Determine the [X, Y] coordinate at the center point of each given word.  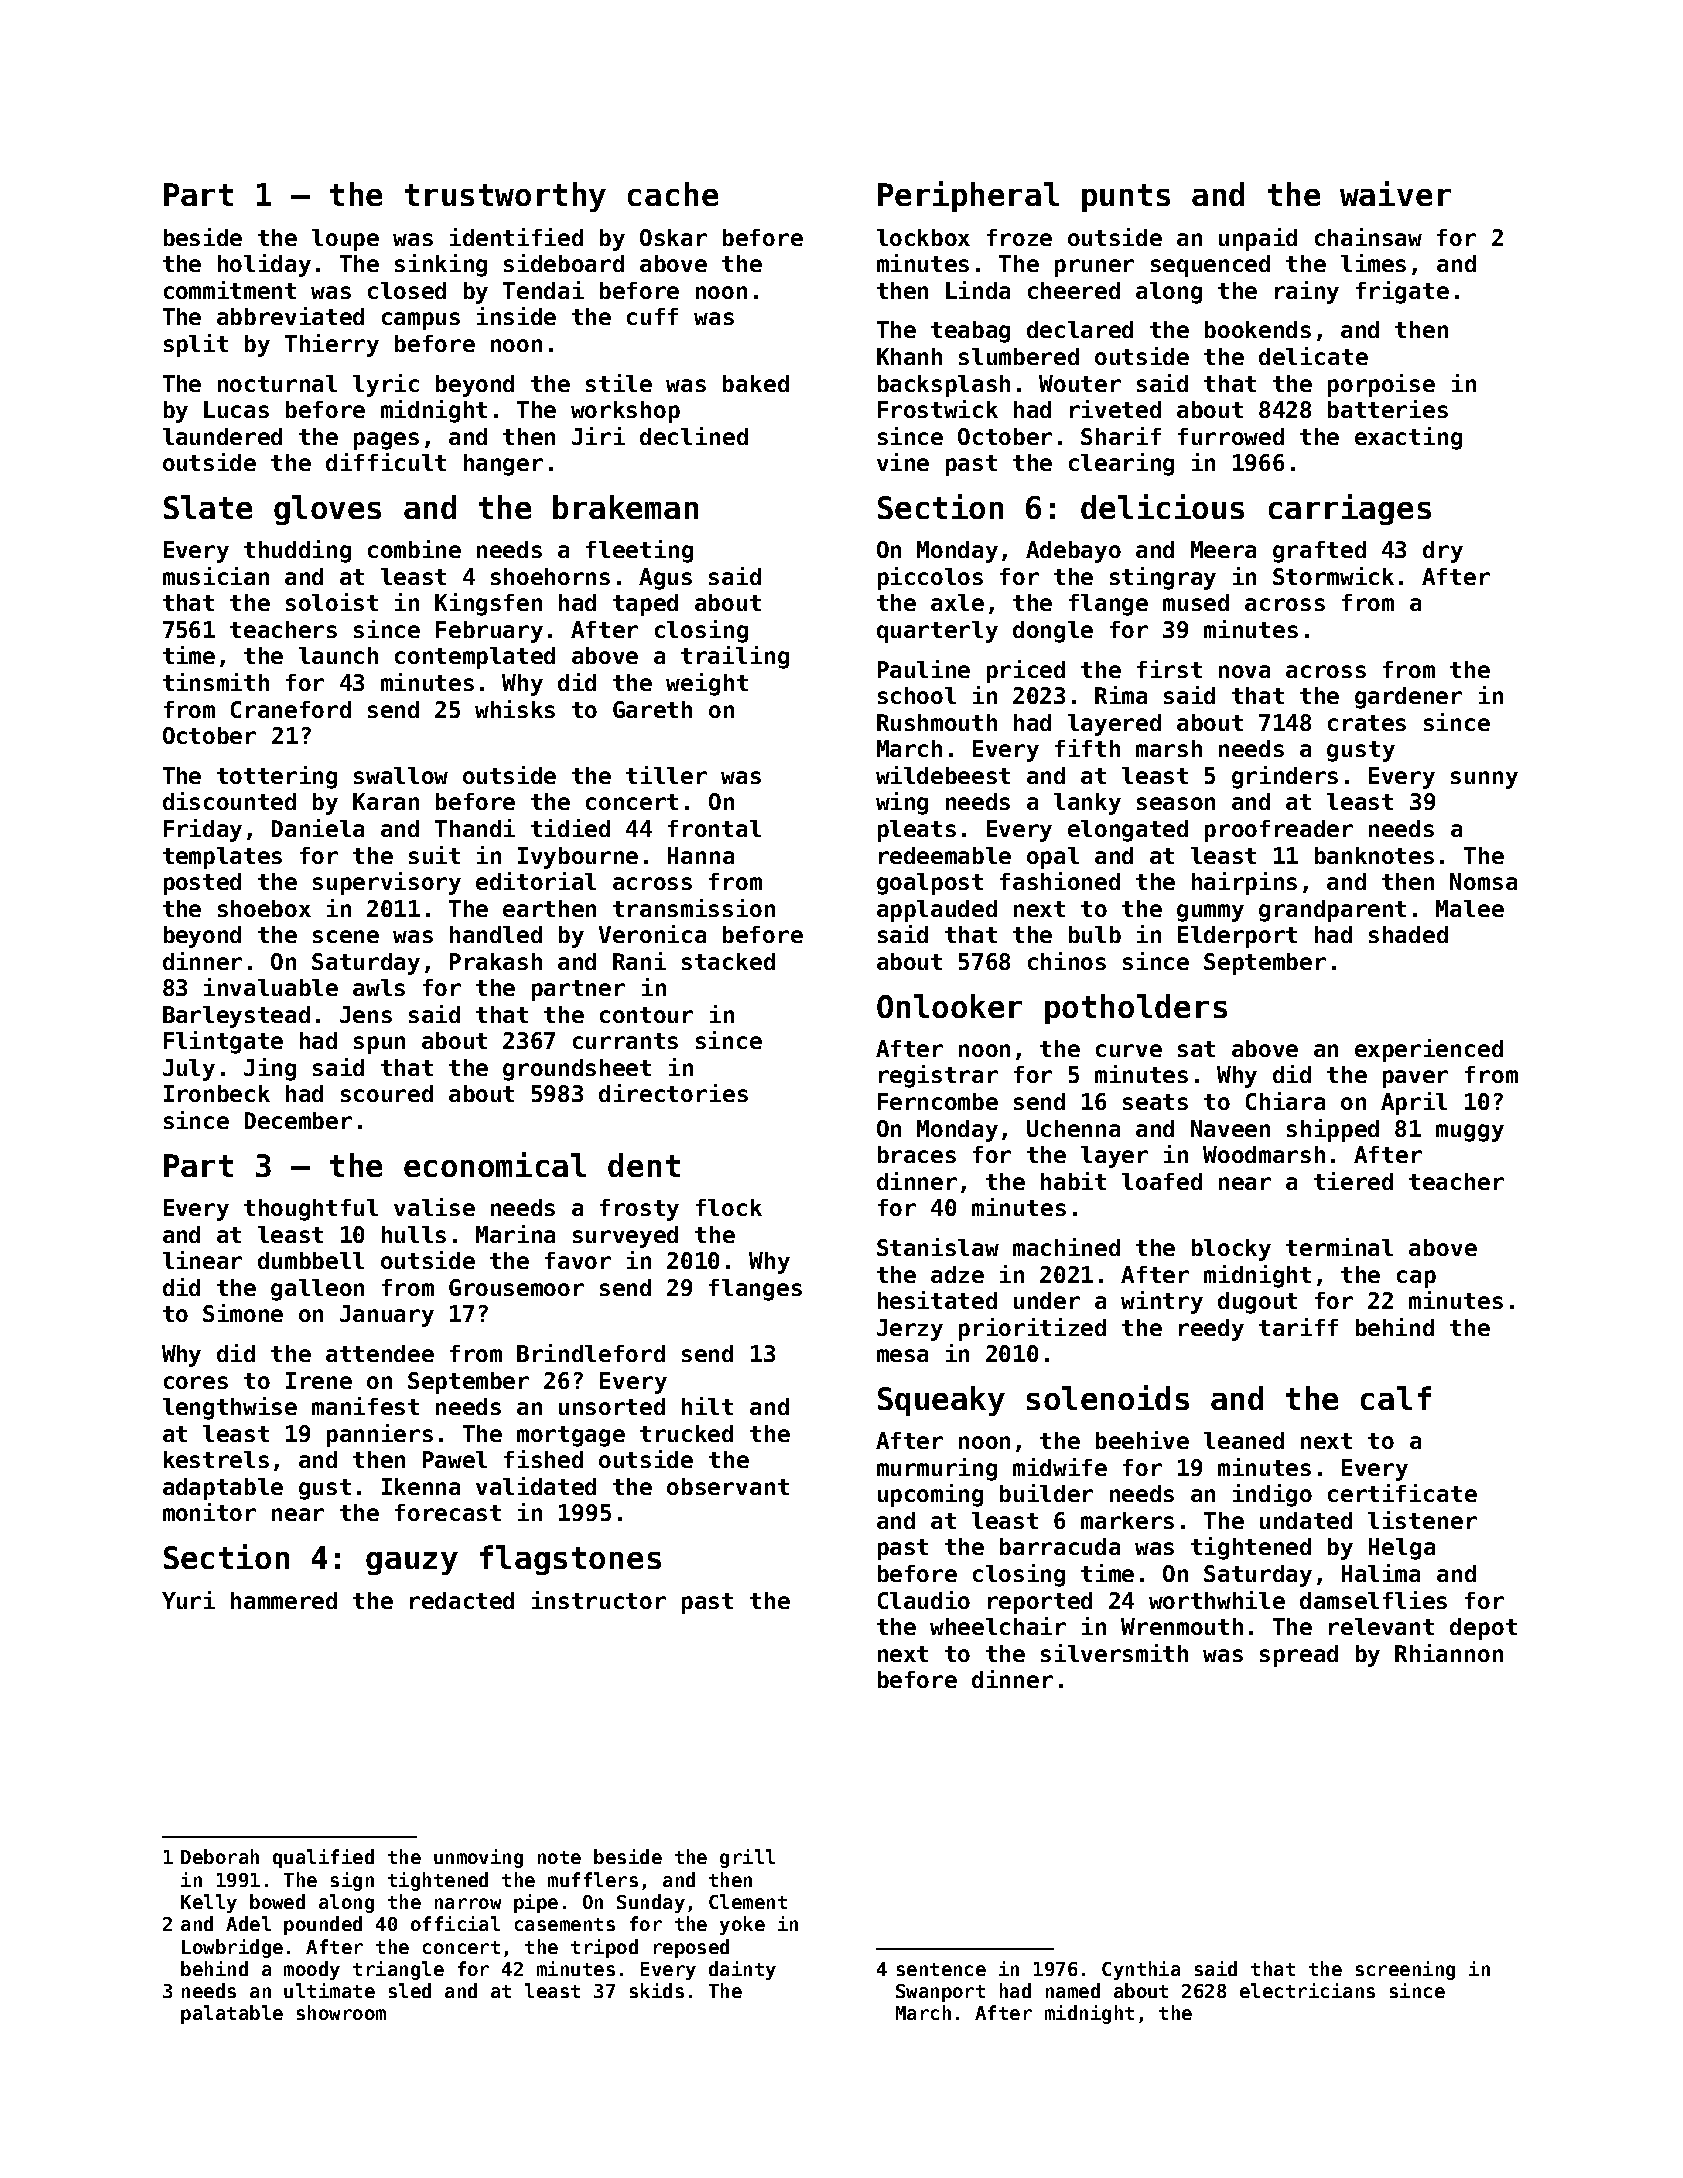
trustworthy [505, 197]
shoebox [264, 908]
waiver [1395, 193]
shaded [1408, 934]
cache [673, 194]
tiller [666, 775]
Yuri [188, 1600]
